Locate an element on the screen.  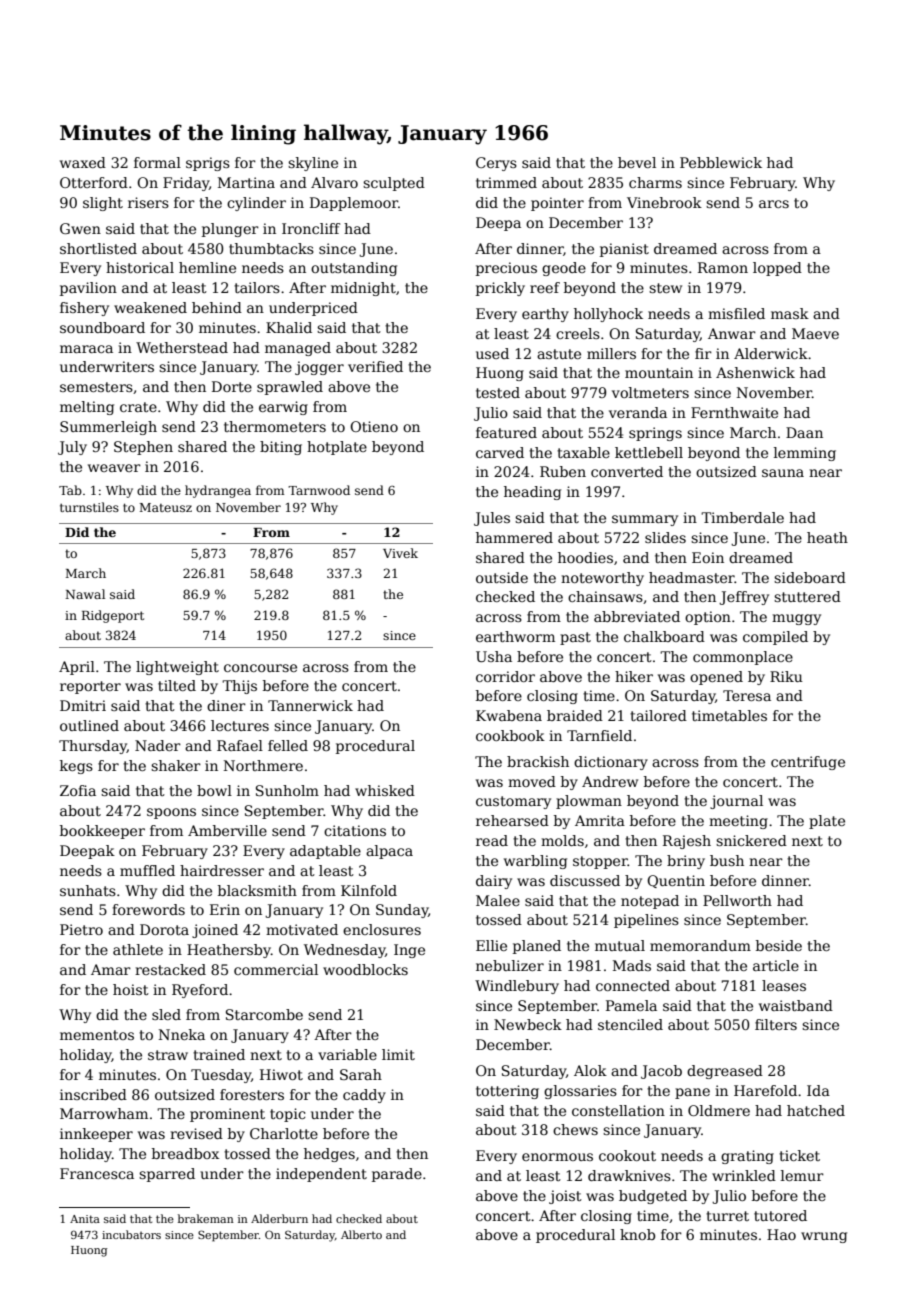
Pellworth is located at coordinates (737, 900).
